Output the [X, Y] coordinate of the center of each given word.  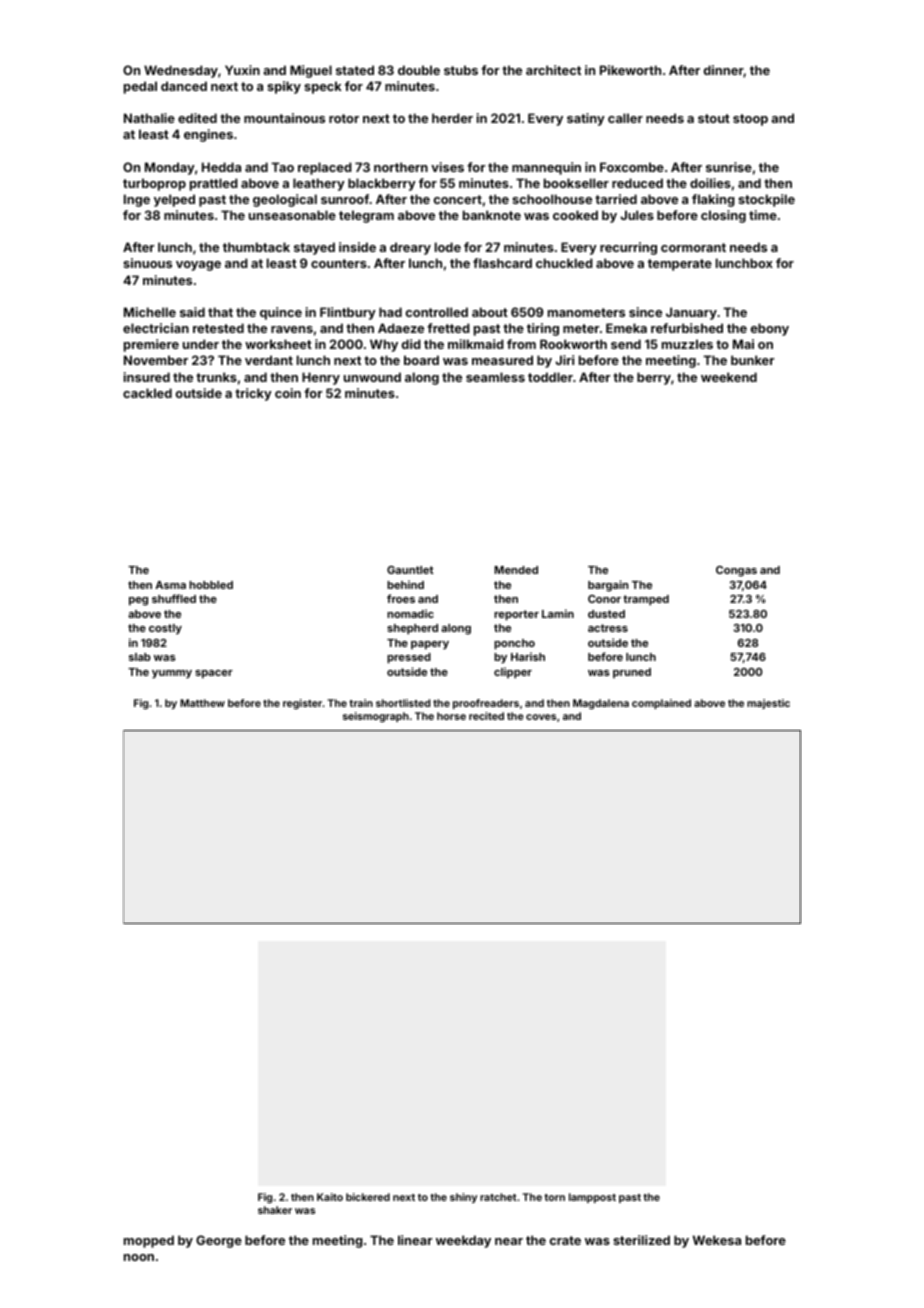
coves [541, 717]
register [302, 704]
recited [486, 716]
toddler [550, 377]
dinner [724, 71]
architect [553, 70]
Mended [516, 570]
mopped [149, 1241]
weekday [463, 1241]
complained [661, 704]
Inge [137, 200]
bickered [368, 1197]
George [219, 1241]
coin [288, 393]
